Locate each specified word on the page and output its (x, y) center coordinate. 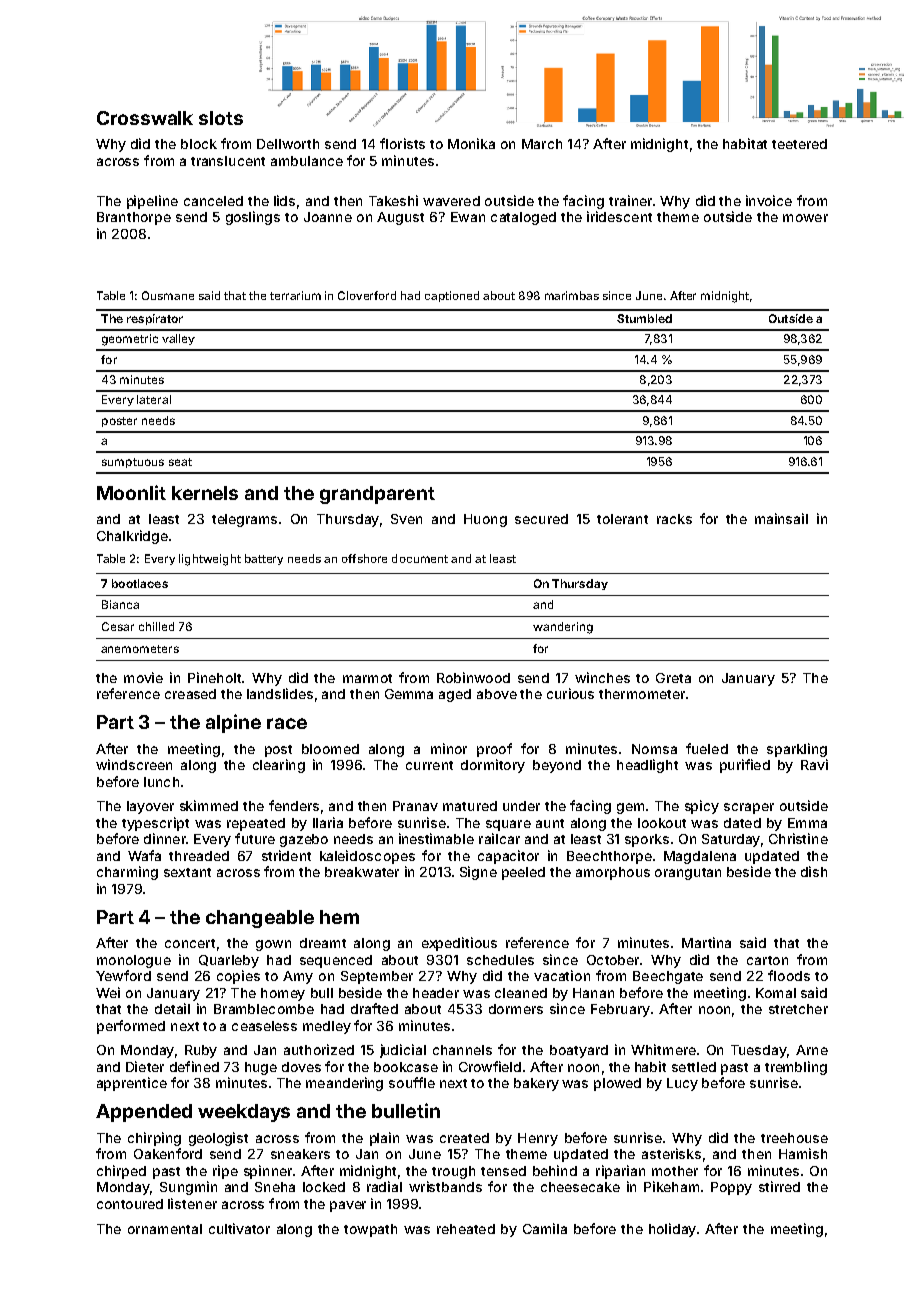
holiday (672, 1230)
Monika (471, 143)
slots (221, 118)
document (420, 558)
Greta (673, 678)
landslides (280, 693)
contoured (130, 1204)
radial (384, 1186)
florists (402, 143)
